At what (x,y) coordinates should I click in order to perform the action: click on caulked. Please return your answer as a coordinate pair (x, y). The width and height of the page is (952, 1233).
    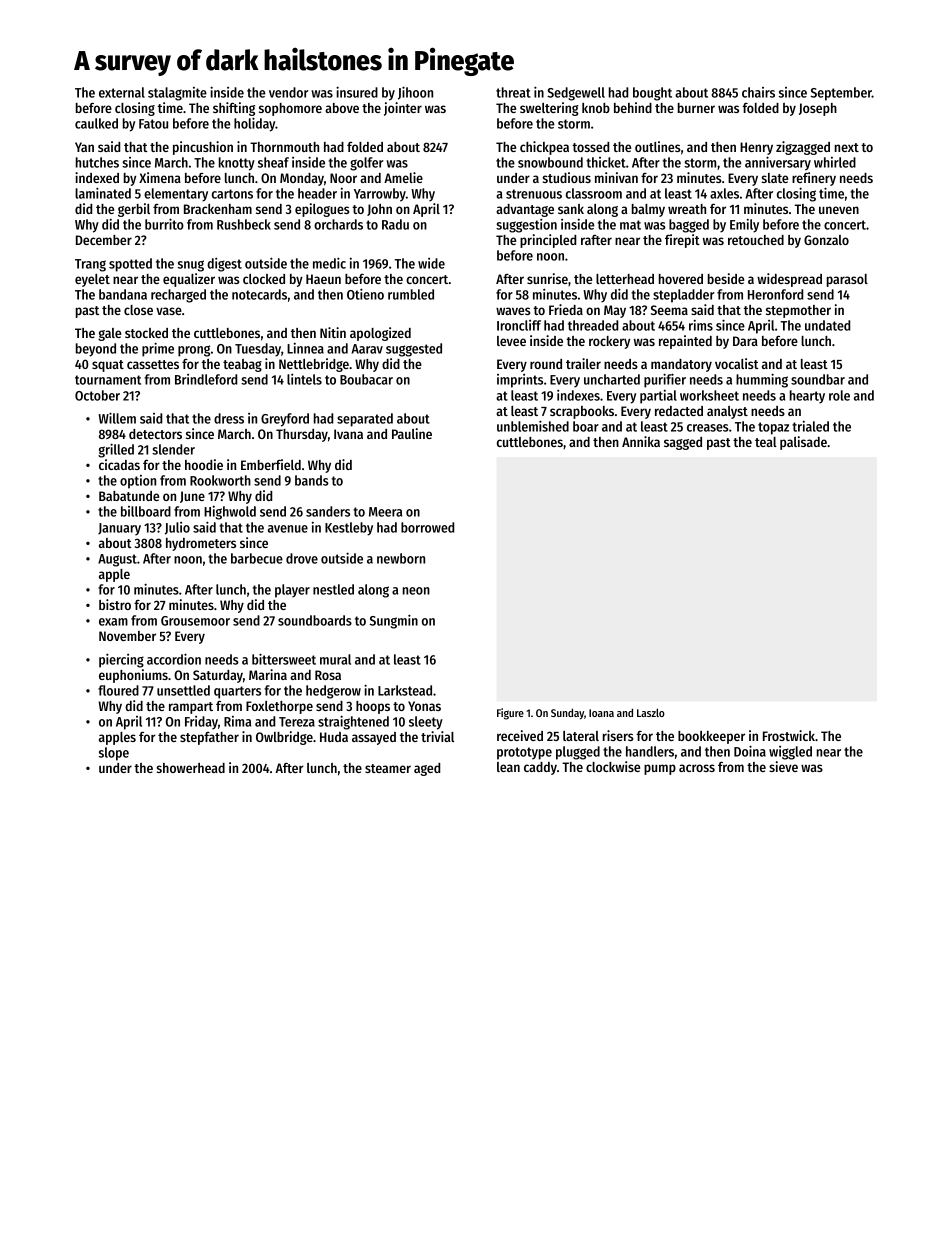
    Looking at the image, I should click on (96, 123).
